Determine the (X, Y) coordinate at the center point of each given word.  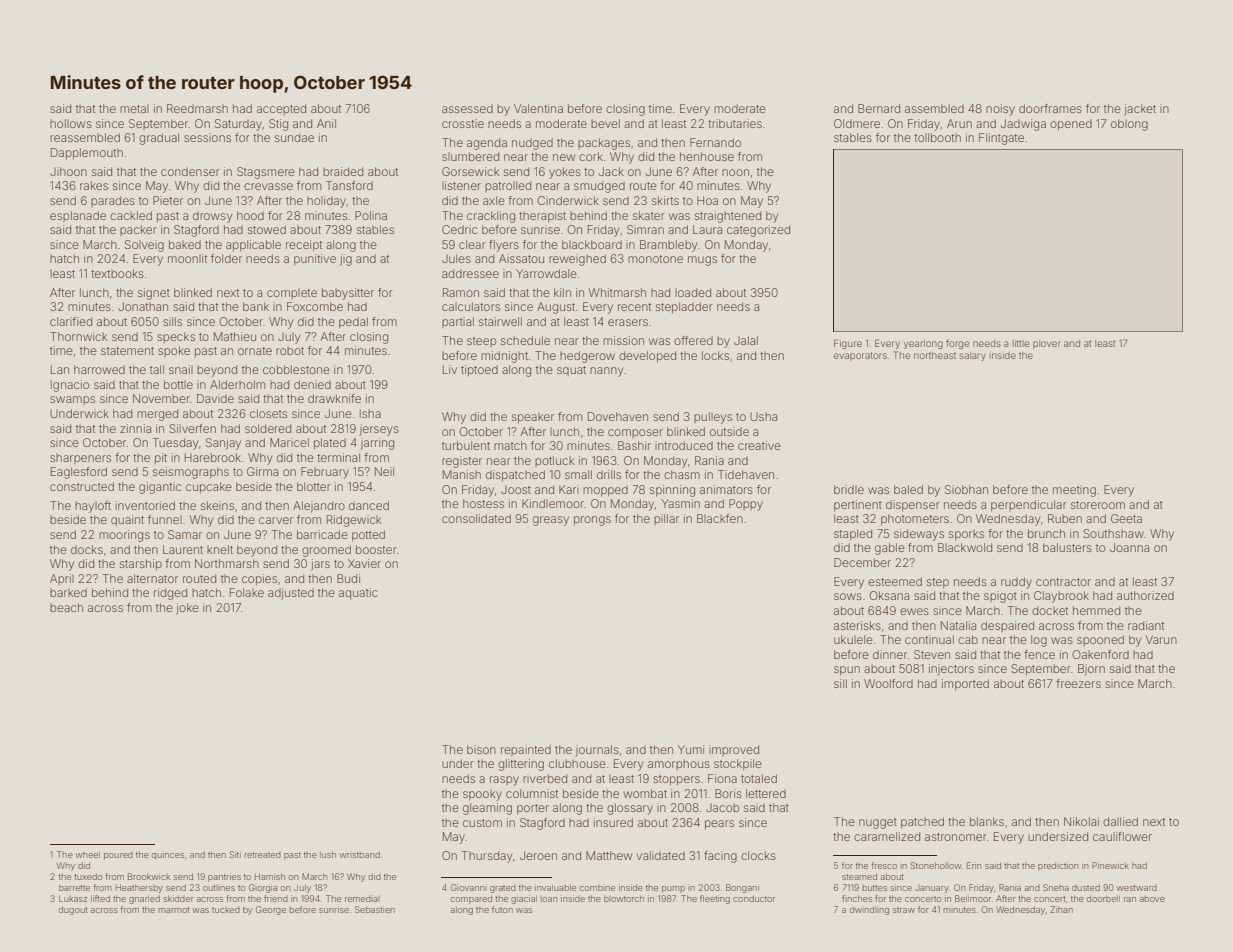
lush (328, 854)
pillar (666, 519)
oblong (1129, 125)
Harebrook (213, 457)
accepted (281, 109)
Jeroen (538, 855)
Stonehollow (936, 865)
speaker (533, 418)
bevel (605, 123)
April (62, 579)
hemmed (1096, 610)
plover (1047, 344)
